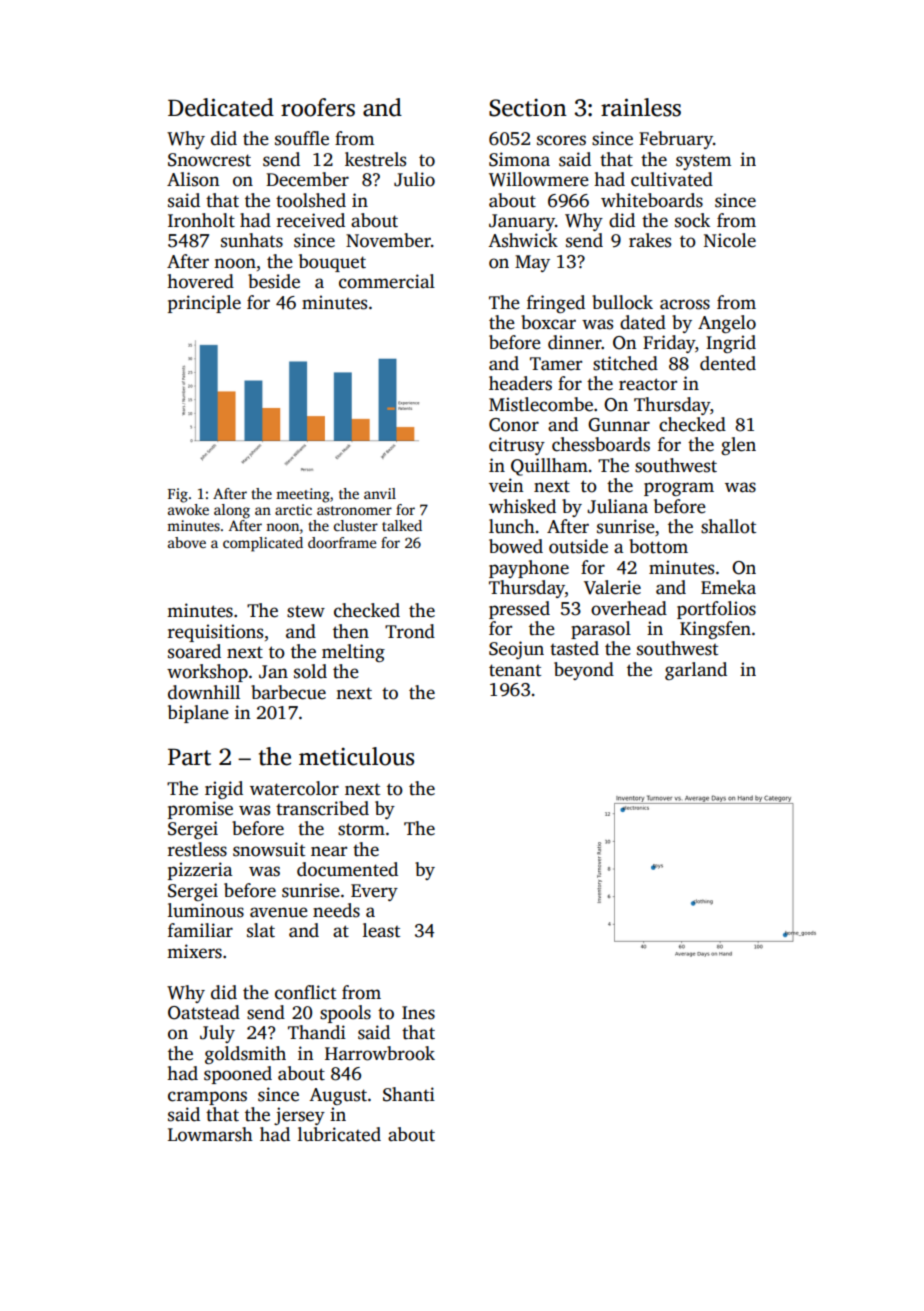 This page has width=924, height=1311. What do you see at coordinates (193, 179) in the page?
I see `Alison` at bounding box center [193, 179].
